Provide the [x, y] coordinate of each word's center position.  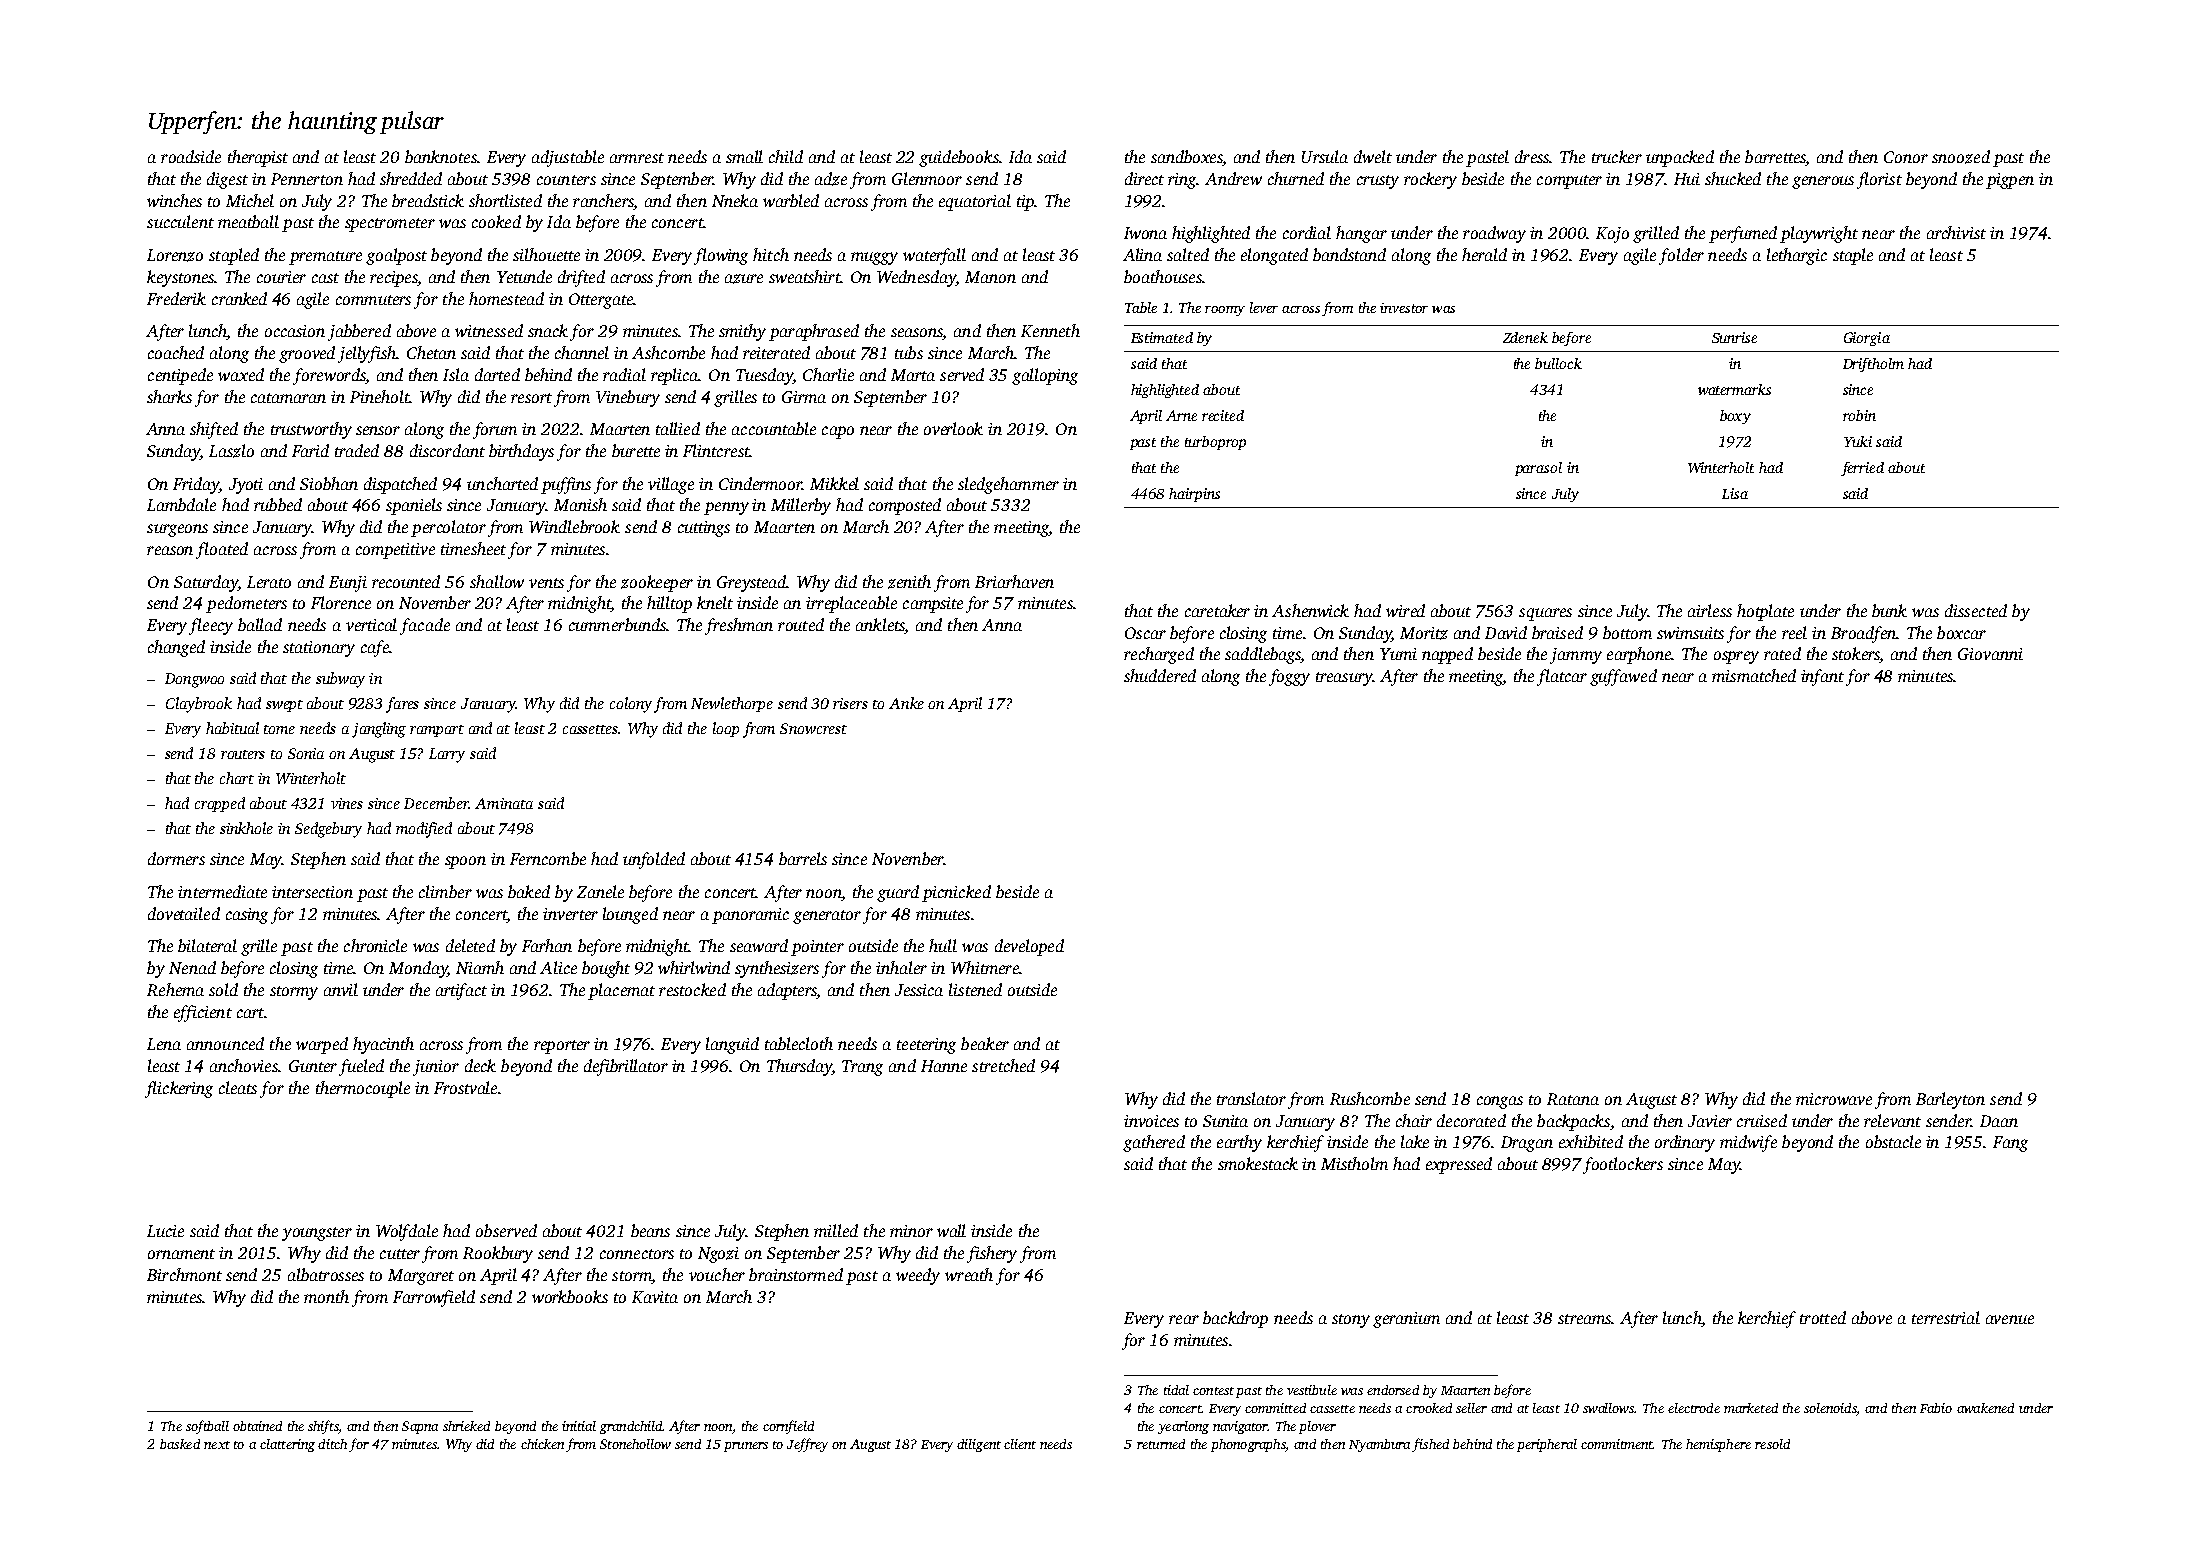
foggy [1289, 677]
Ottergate [601, 301]
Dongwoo [194, 680]
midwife [1748, 1143]
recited [1223, 415]
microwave [1834, 1099]
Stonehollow [635, 1444]
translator [1251, 1098]
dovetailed [184, 913]
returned [1161, 1444]
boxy [1735, 417]
